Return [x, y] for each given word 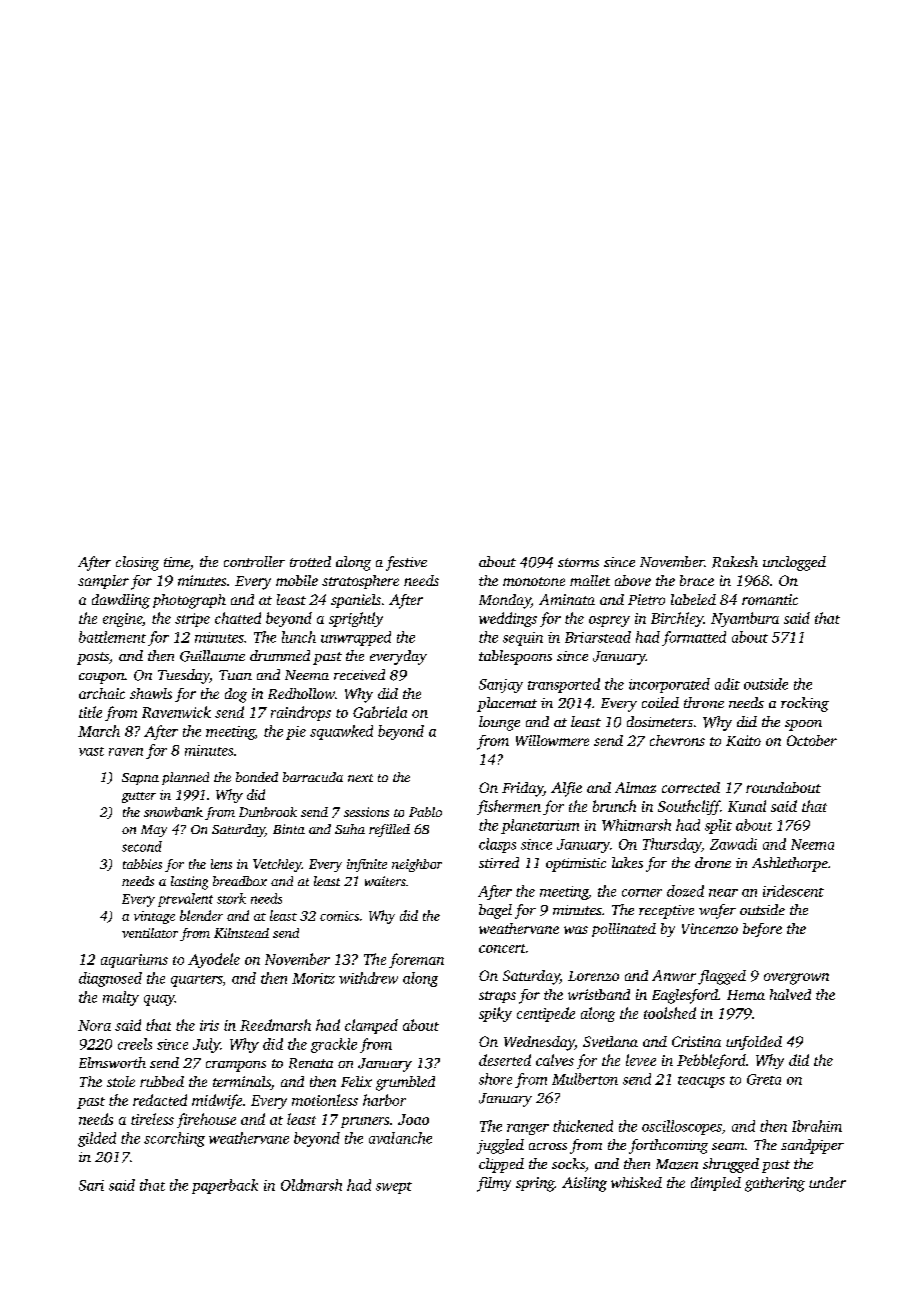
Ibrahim [817, 1126]
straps [497, 997]
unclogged [794, 563]
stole [121, 1081]
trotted [310, 561]
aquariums [134, 961]
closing [137, 563]
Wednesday [539, 1043]
